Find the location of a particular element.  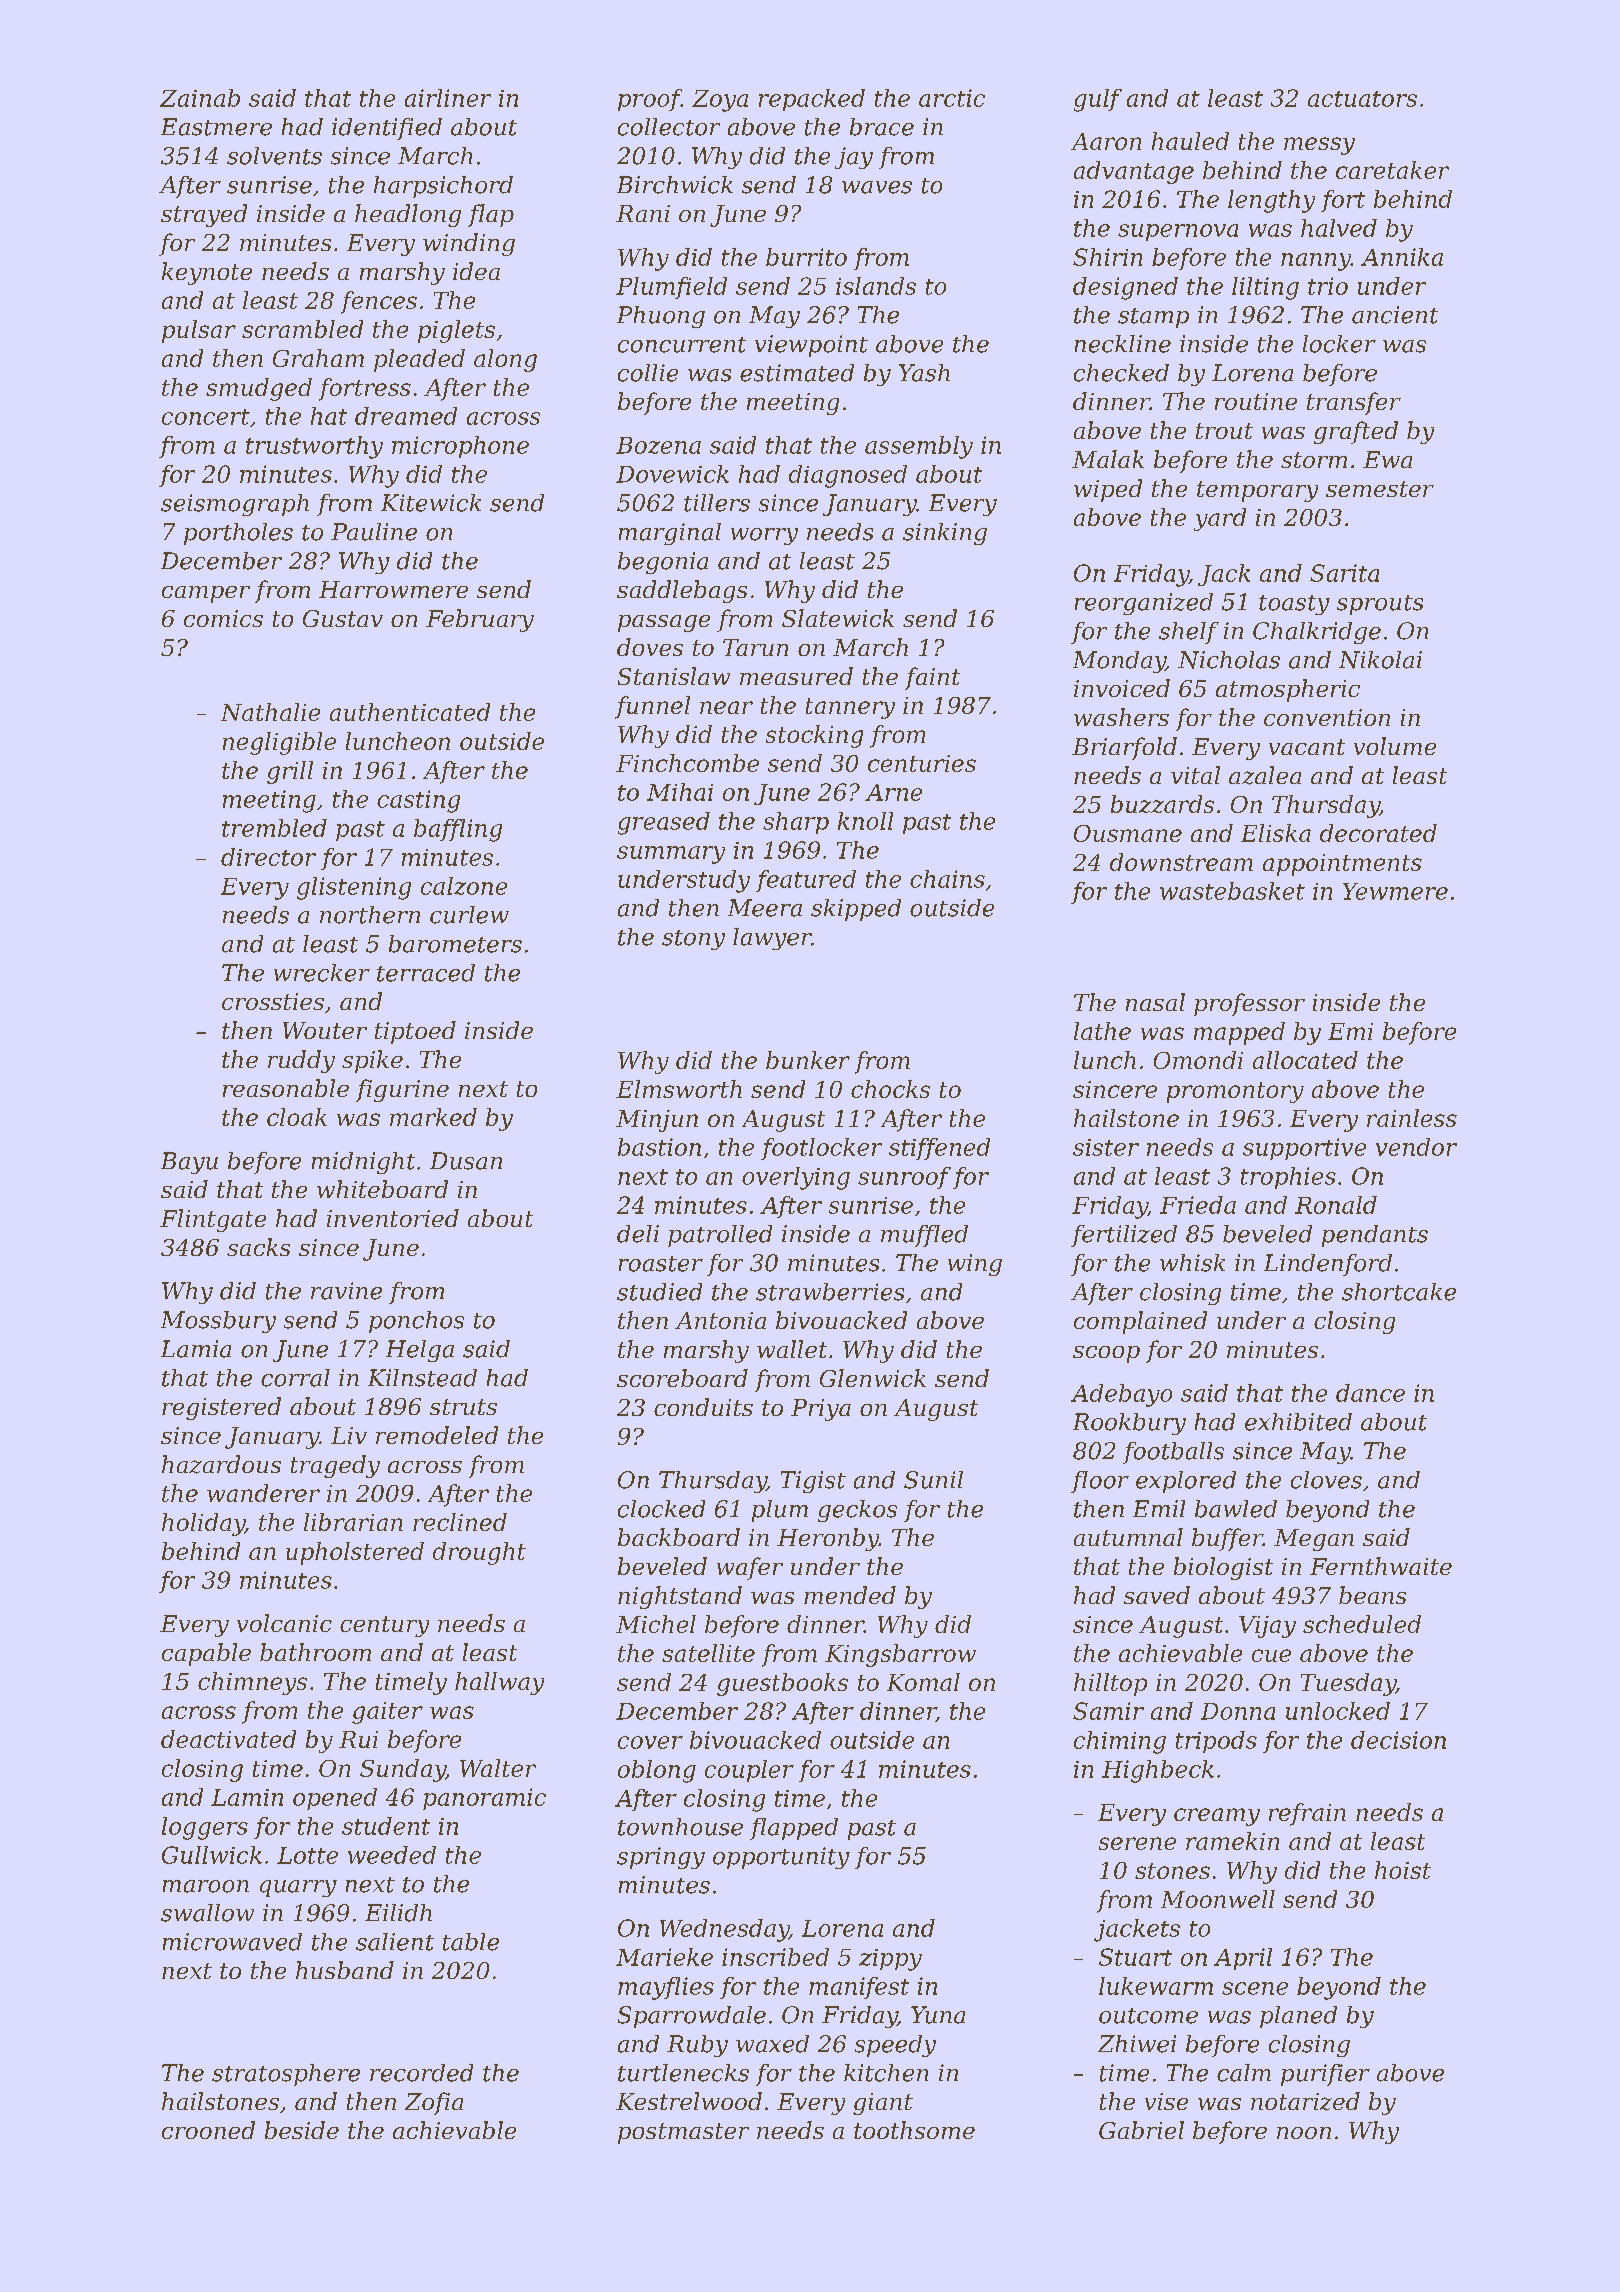

corral is located at coordinates (295, 1378).
